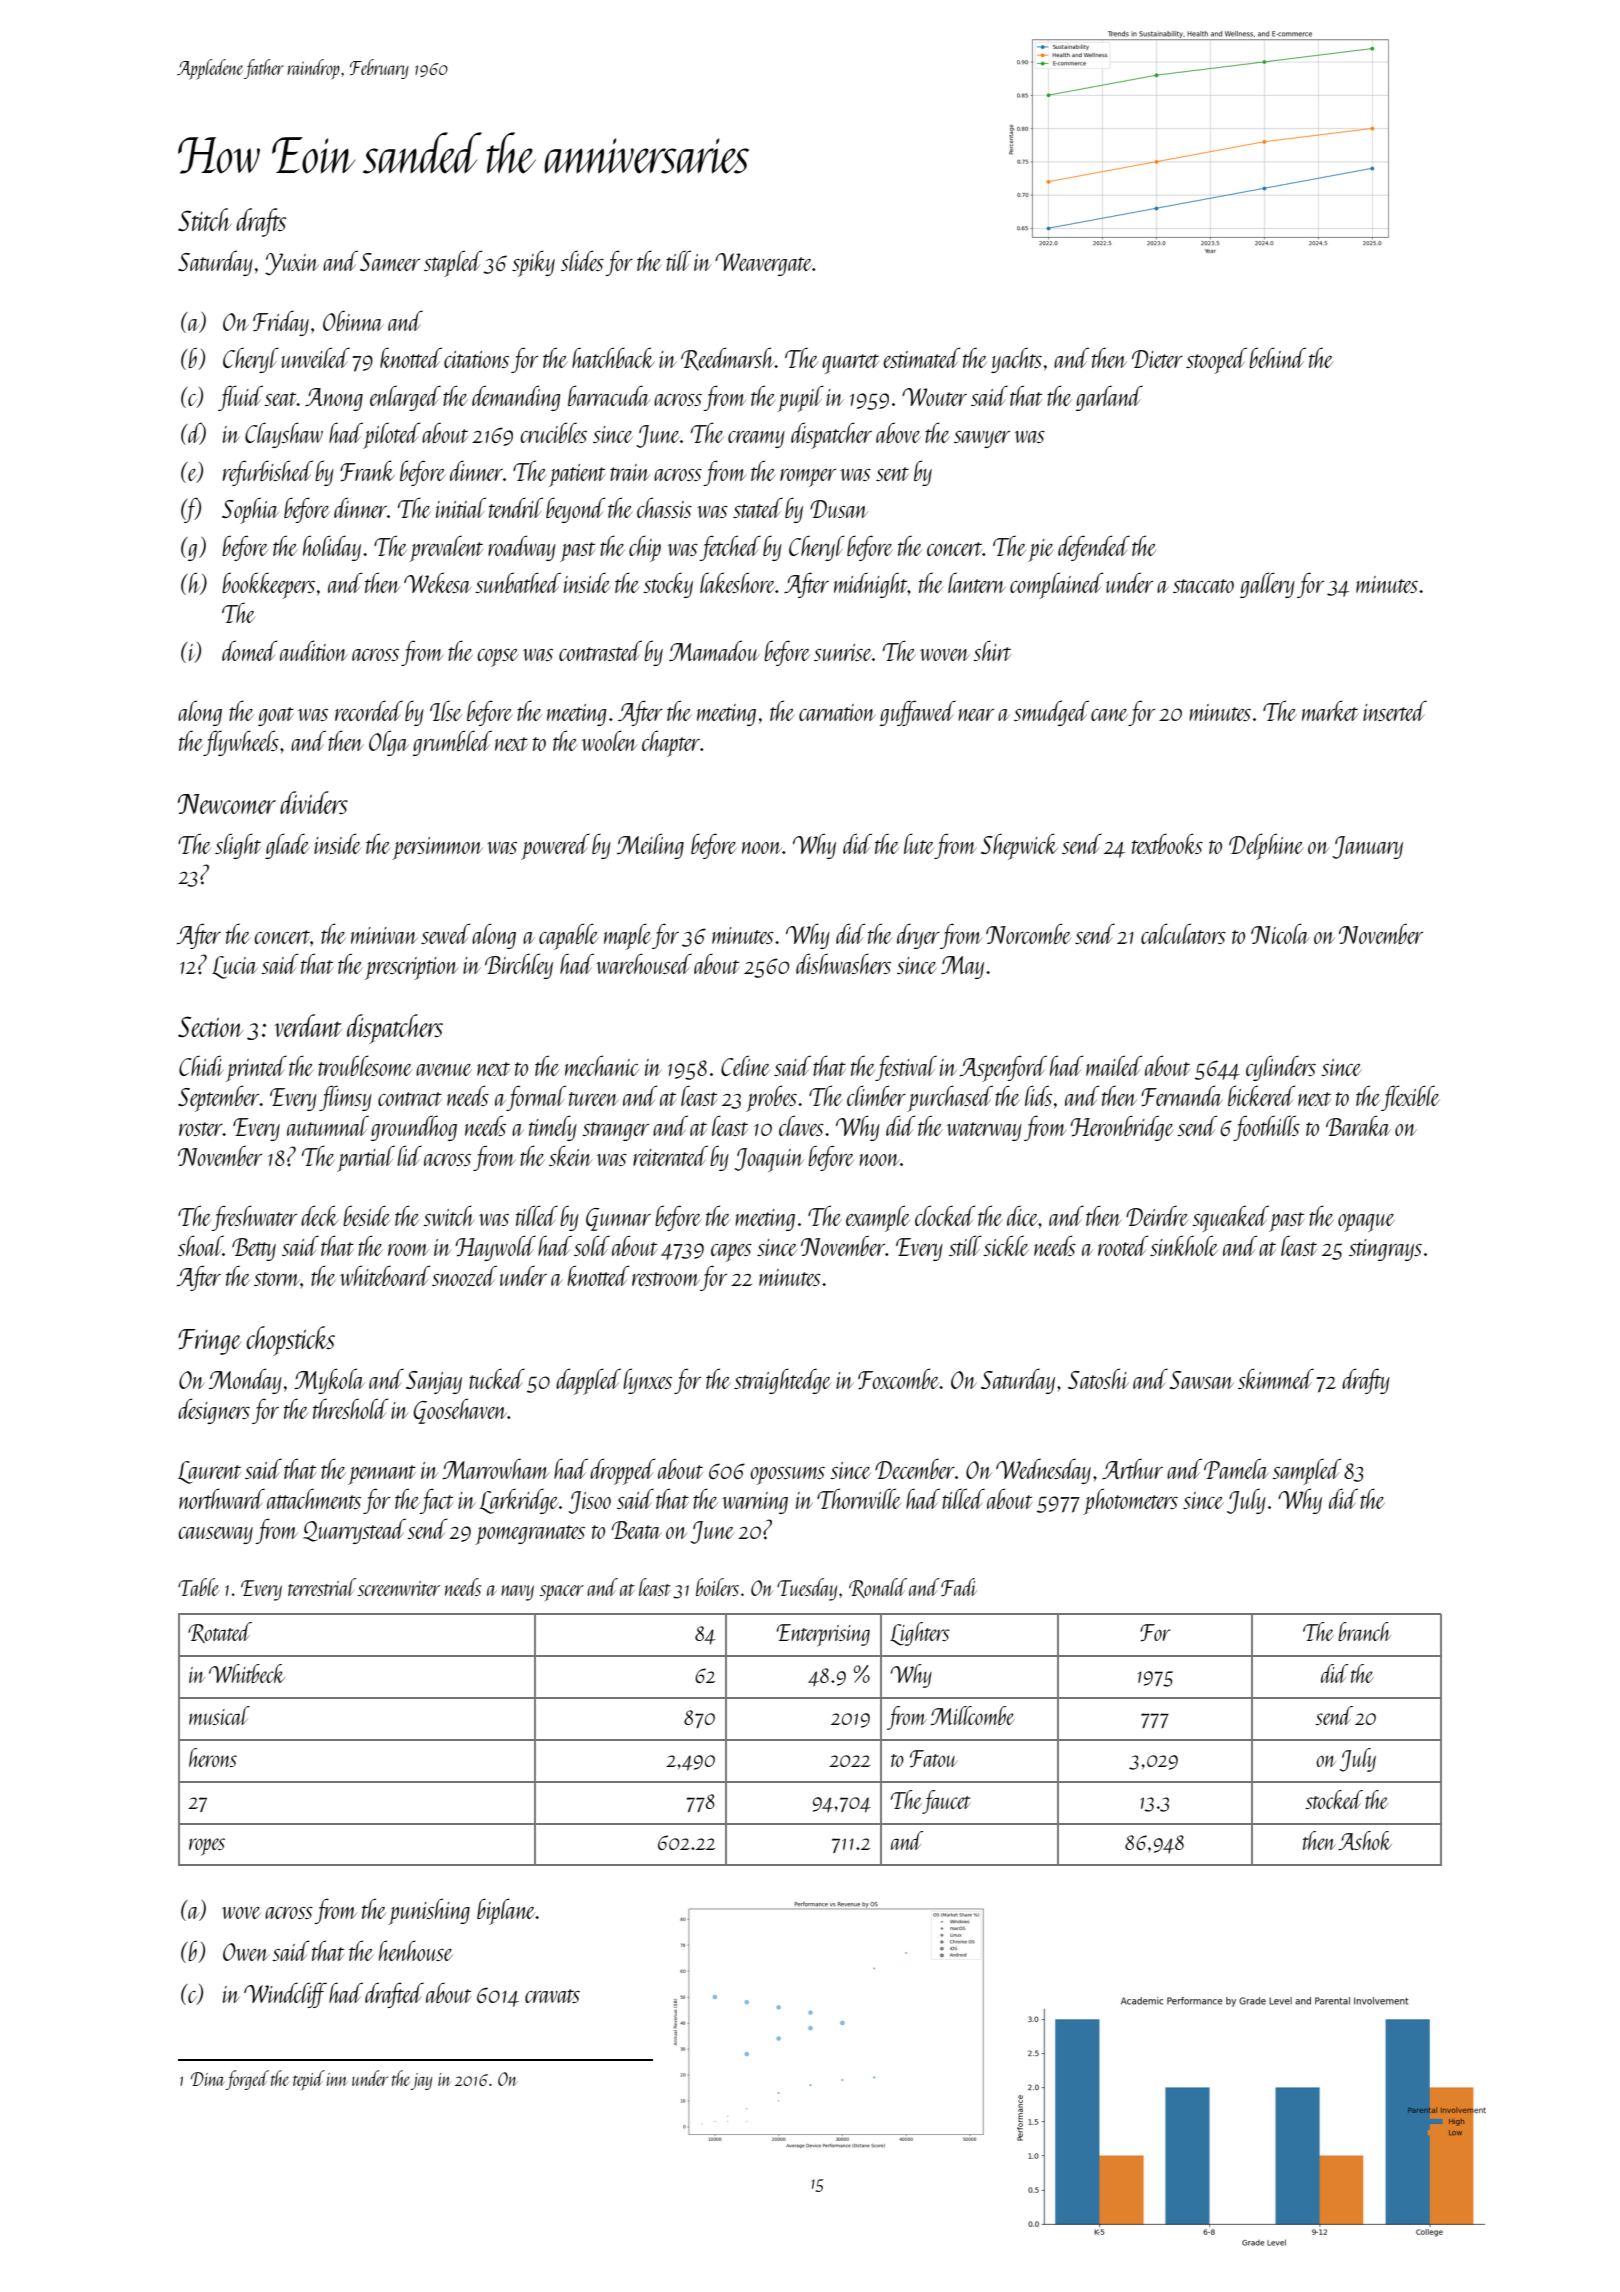 The height and width of the screenshot is (2292, 1620). Describe the element at coordinates (582, 260) in the screenshot. I see `slides` at that location.
